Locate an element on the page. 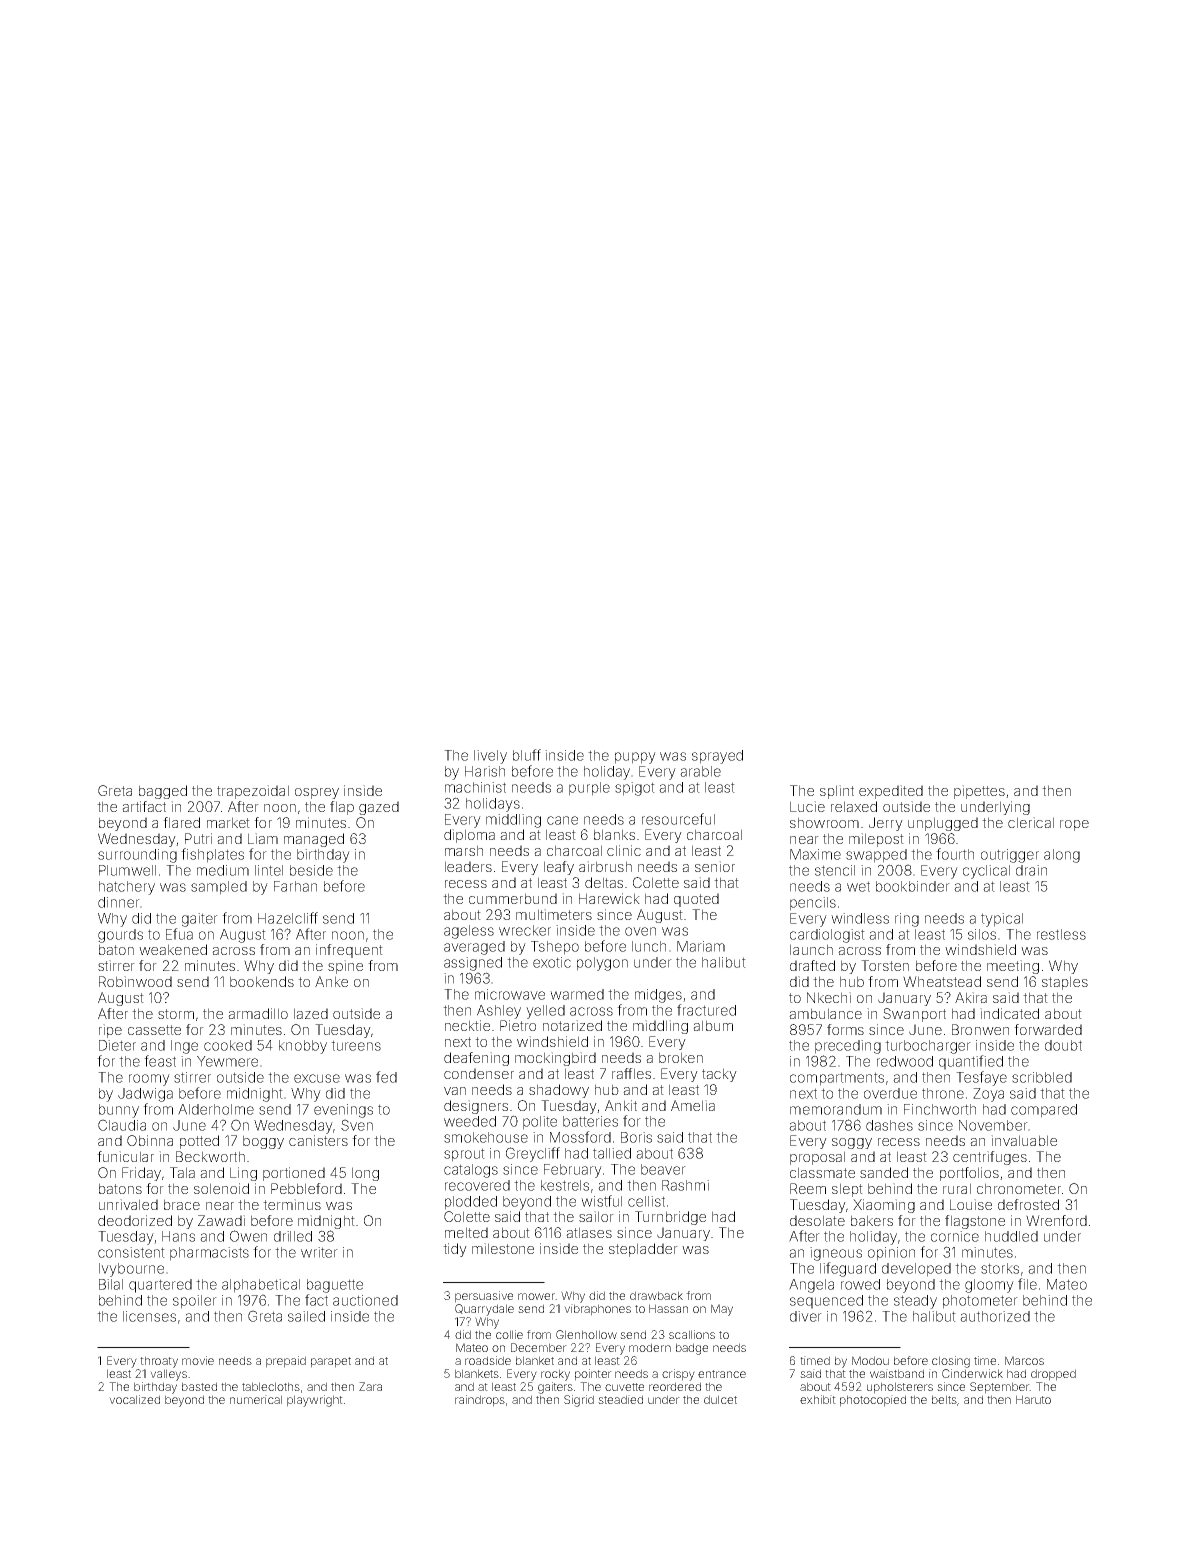 The height and width of the image is (1542, 1191). dulcet is located at coordinates (720, 1399).
